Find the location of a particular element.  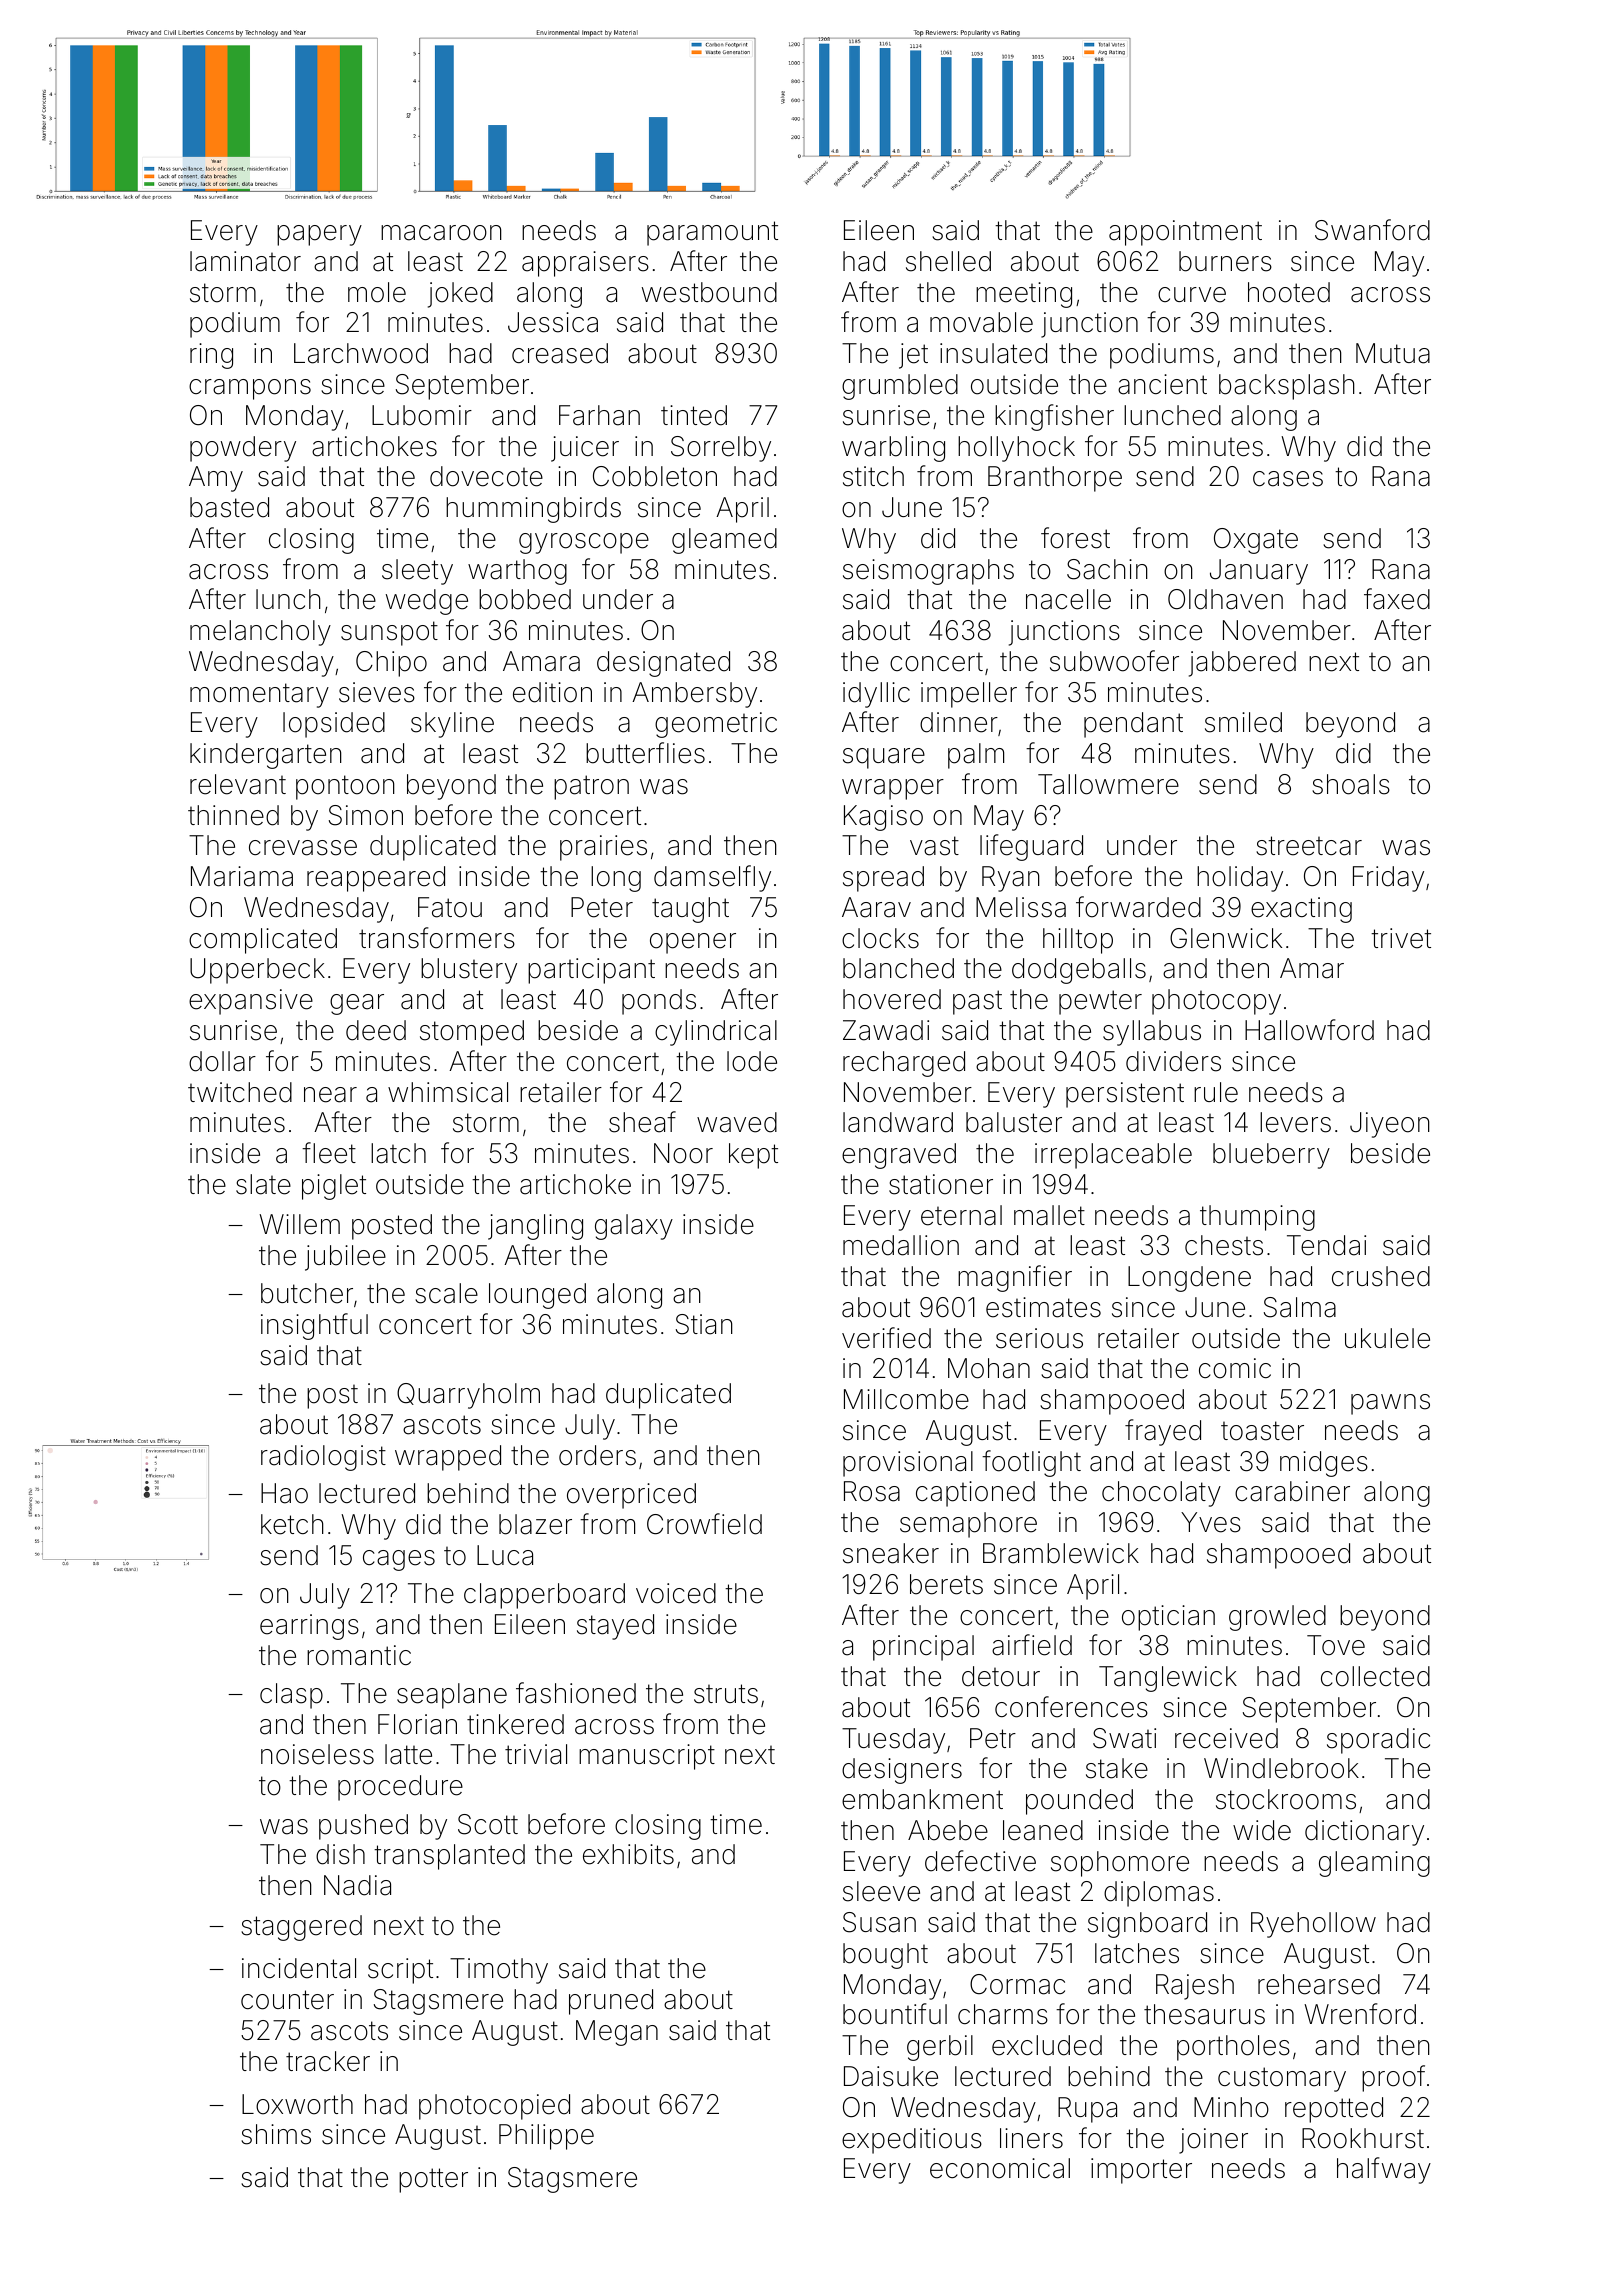

economical is located at coordinates (1000, 2168).
